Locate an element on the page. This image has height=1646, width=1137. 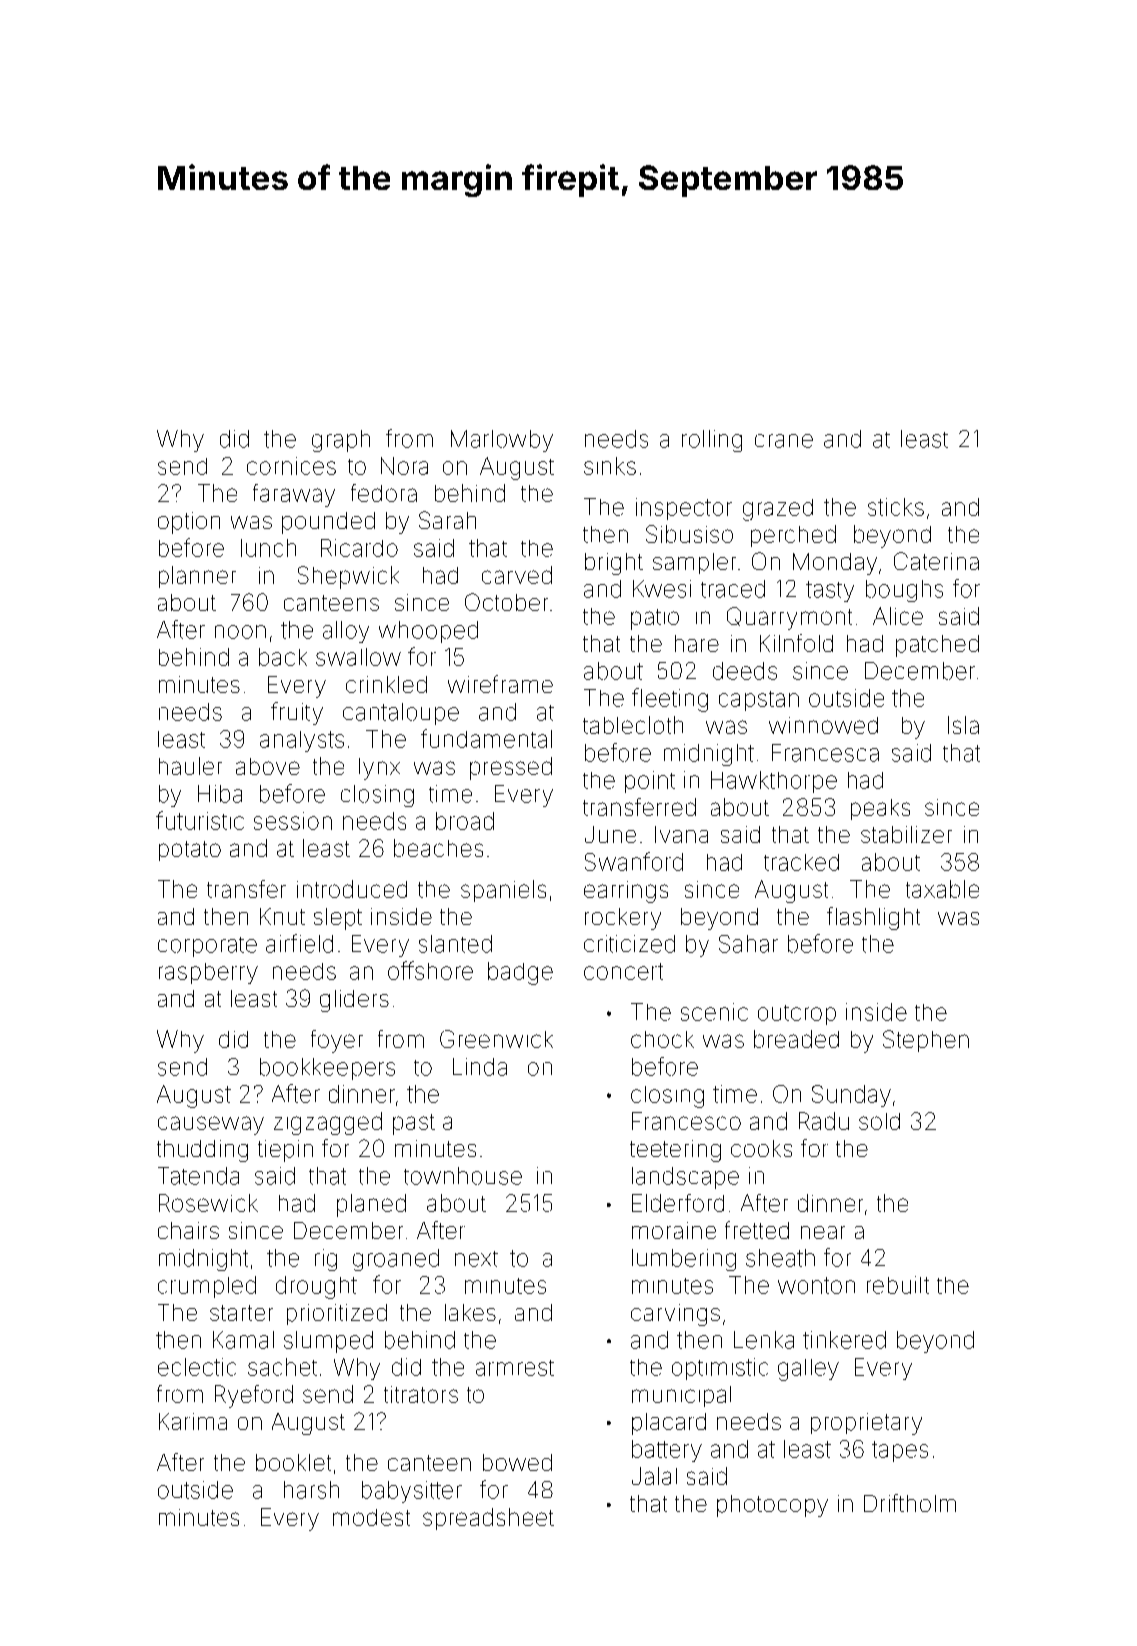
sticks is located at coordinates (896, 507).
